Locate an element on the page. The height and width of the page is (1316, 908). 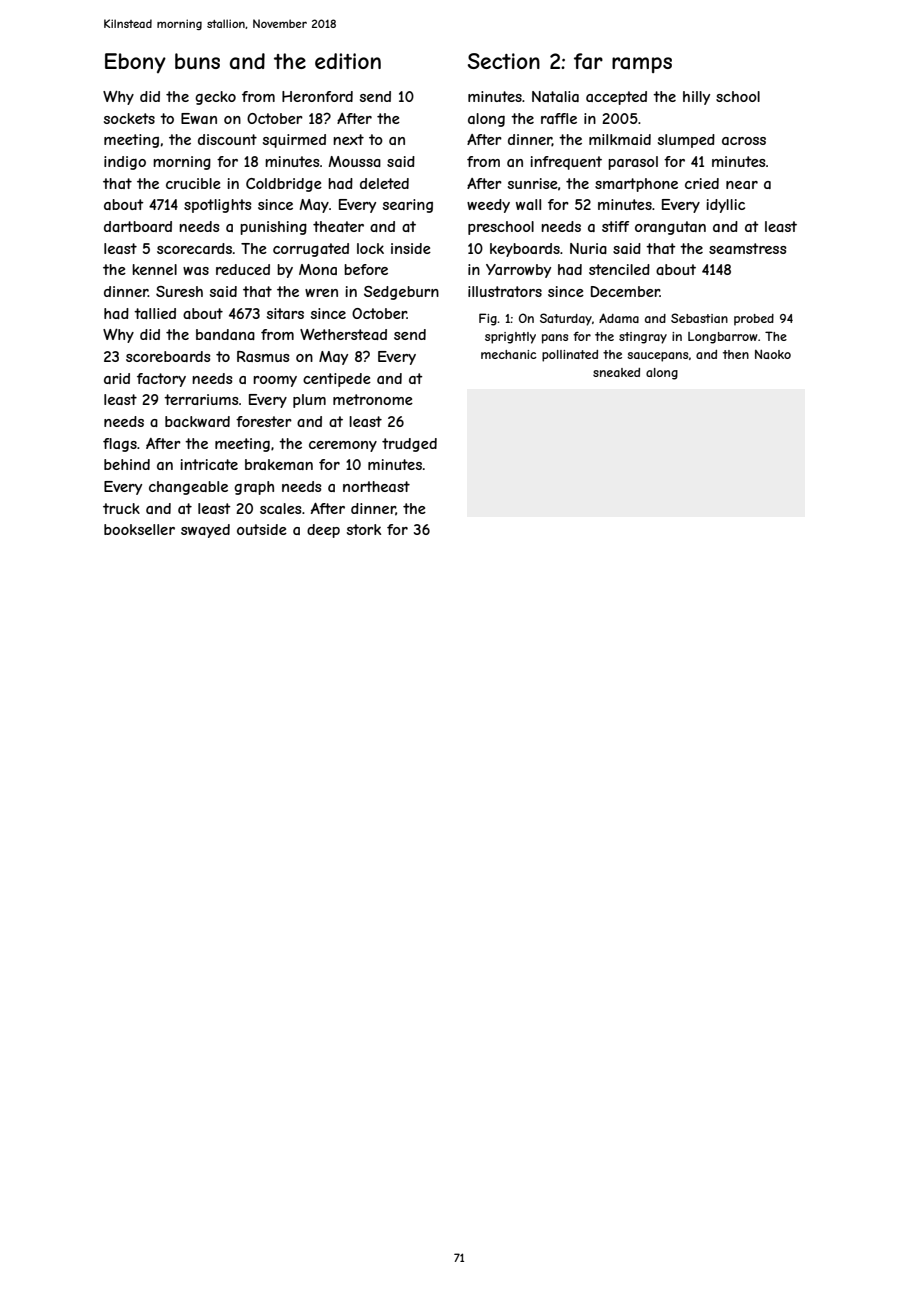
stork is located at coordinates (364, 529).
